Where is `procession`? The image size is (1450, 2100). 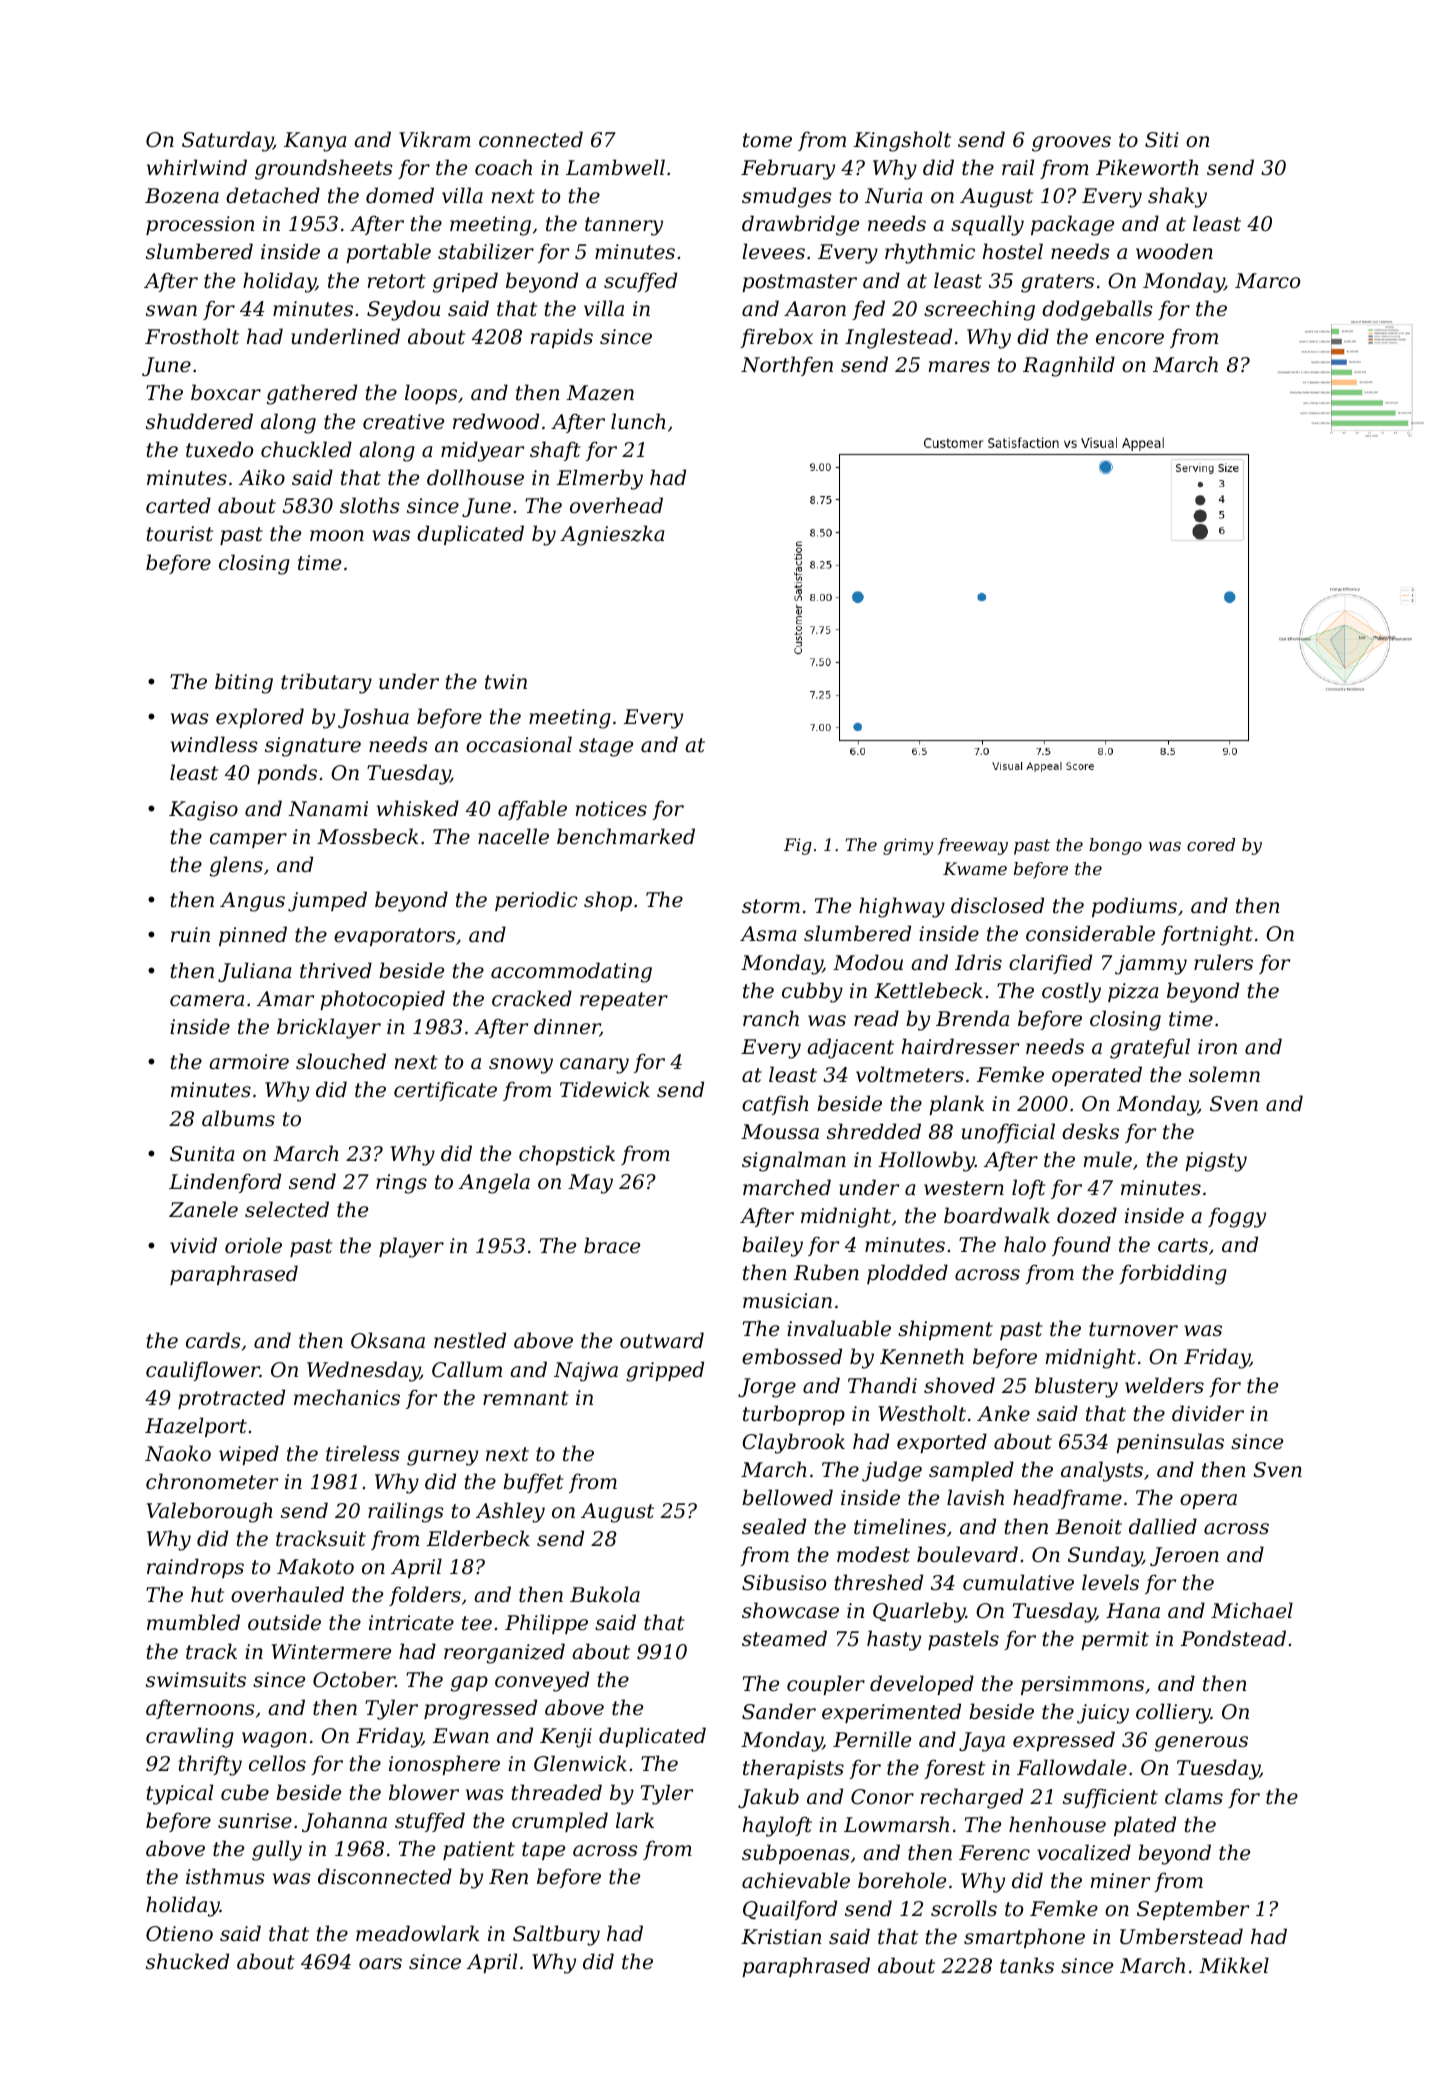
procession is located at coordinates (200, 225).
